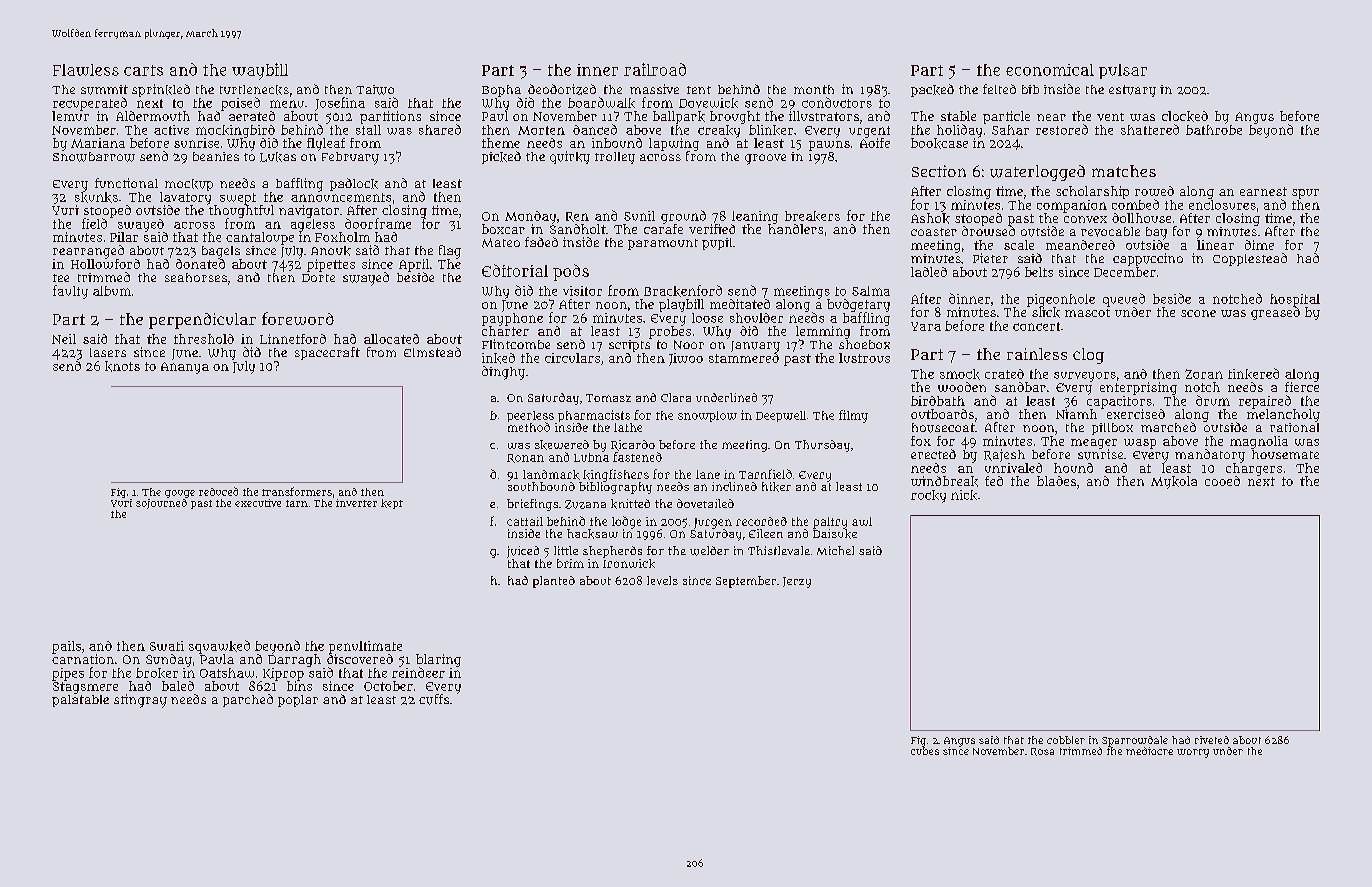 The width and height of the screenshot is (1372, 887). What do you see at coordinates (434, 699) in the screenshot?
I see `cuffs` at bounding box center [434, 699].
